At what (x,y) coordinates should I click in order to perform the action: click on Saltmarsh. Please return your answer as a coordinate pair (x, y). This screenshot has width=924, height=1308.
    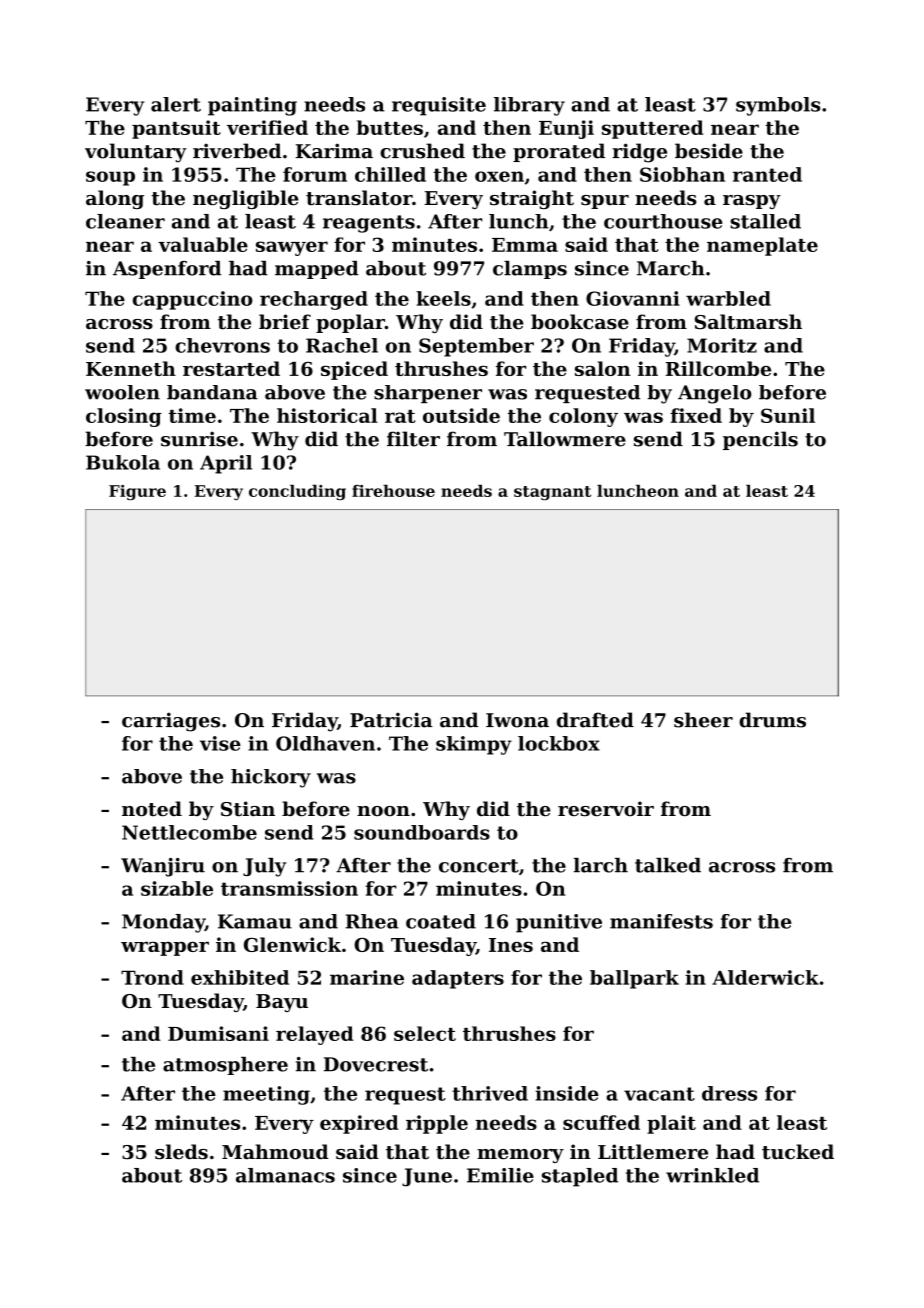
    Looking at the image, I should click on (748, 322).
